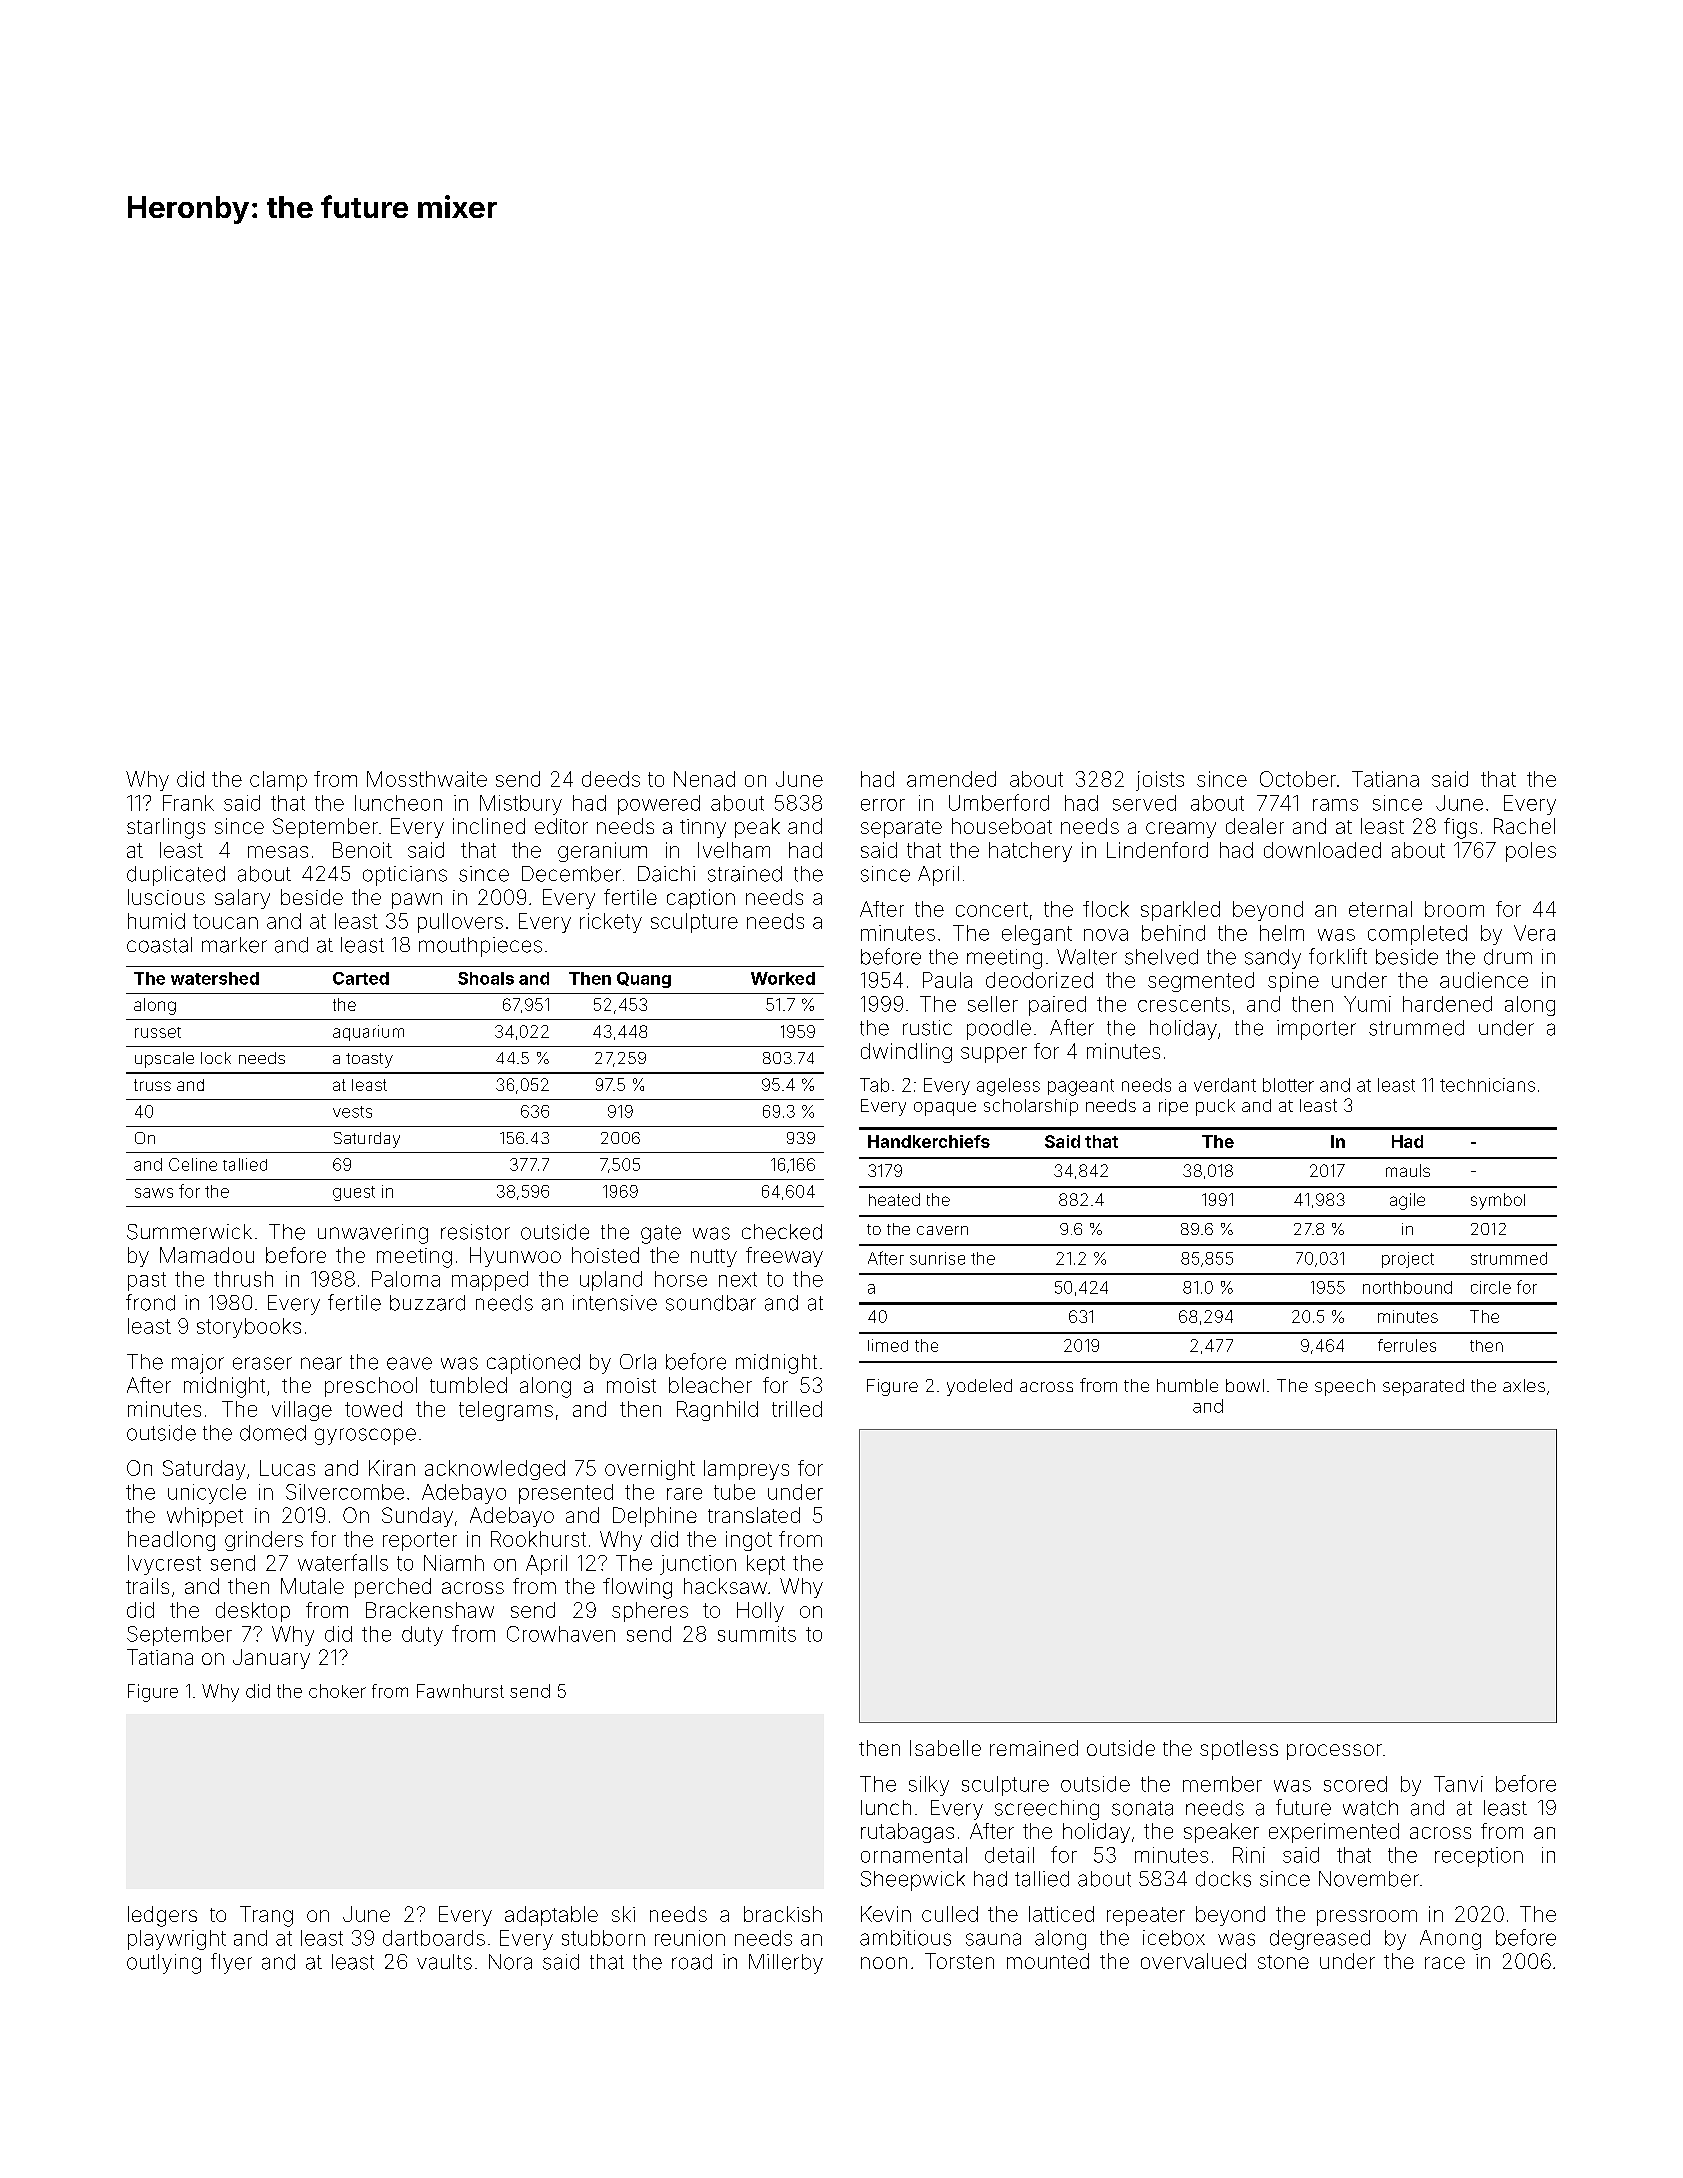 The height and width of the screenshot is (2178, 1683). I want to click on upscale, so click(164, 1060).
